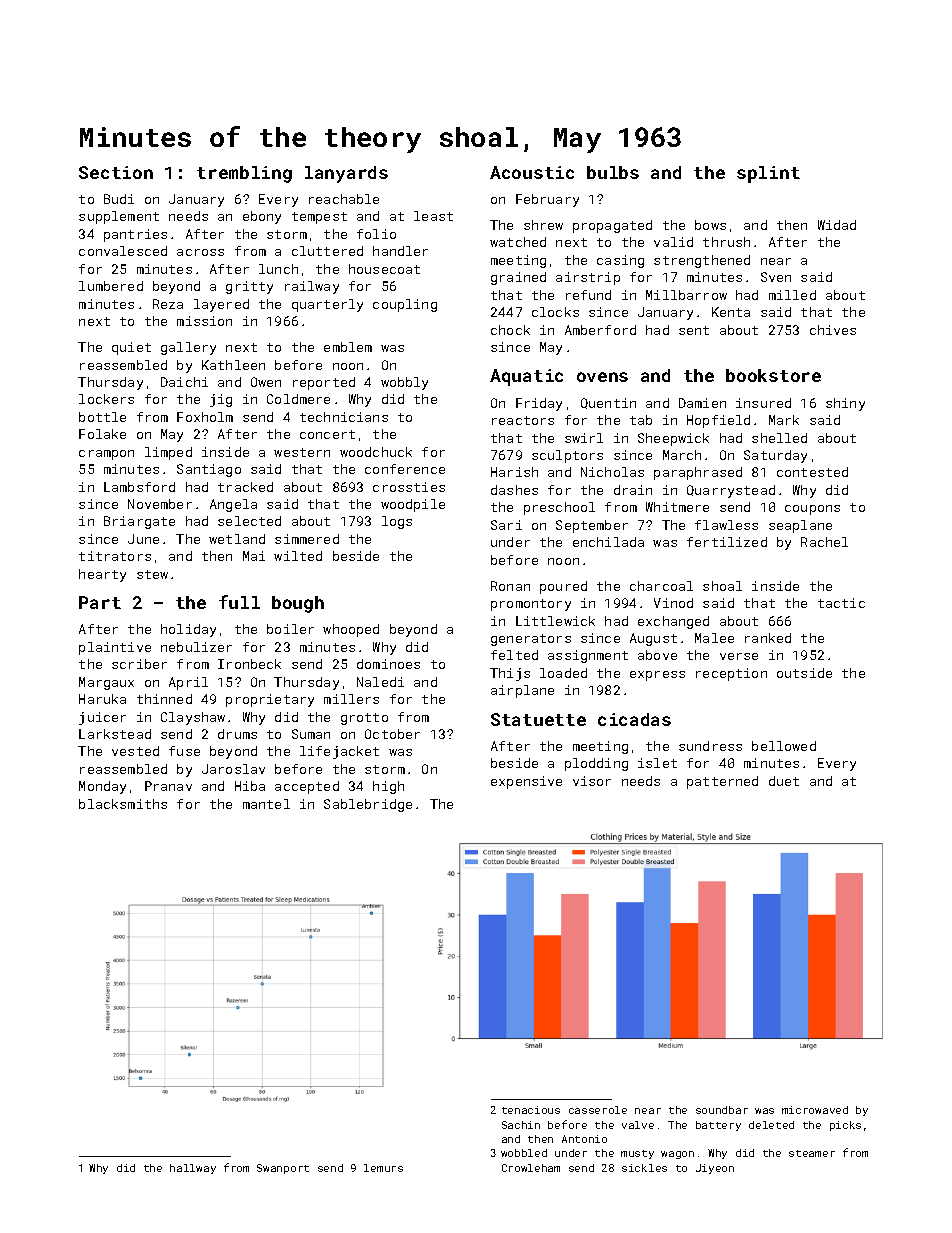  I want to click on Antonio, so click(584, 1139).
